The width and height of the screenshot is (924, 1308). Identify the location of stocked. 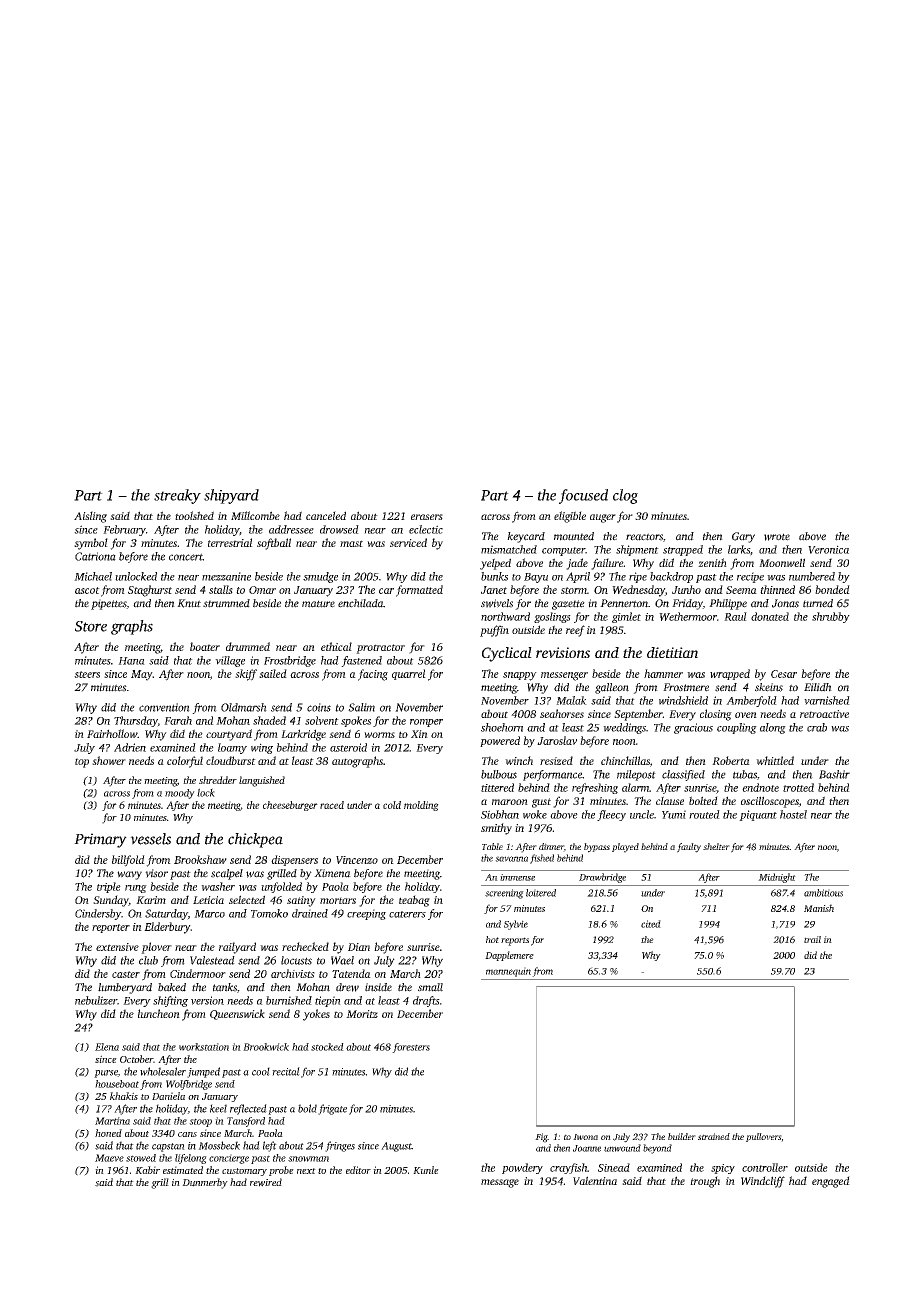
(327, 1047).
